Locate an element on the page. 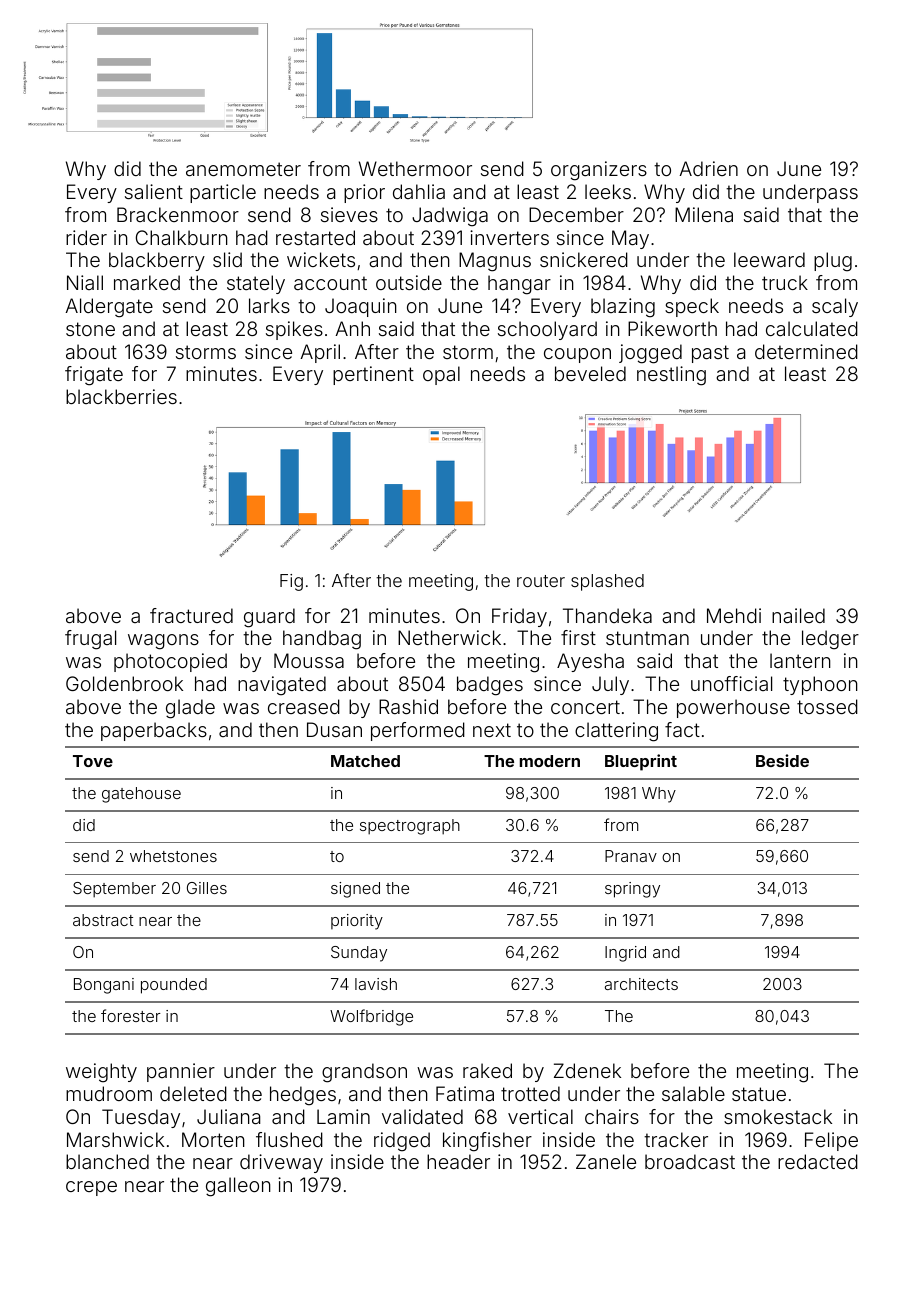 The image size is (924, 1311). organizers is located at coordinates (599, 171).
